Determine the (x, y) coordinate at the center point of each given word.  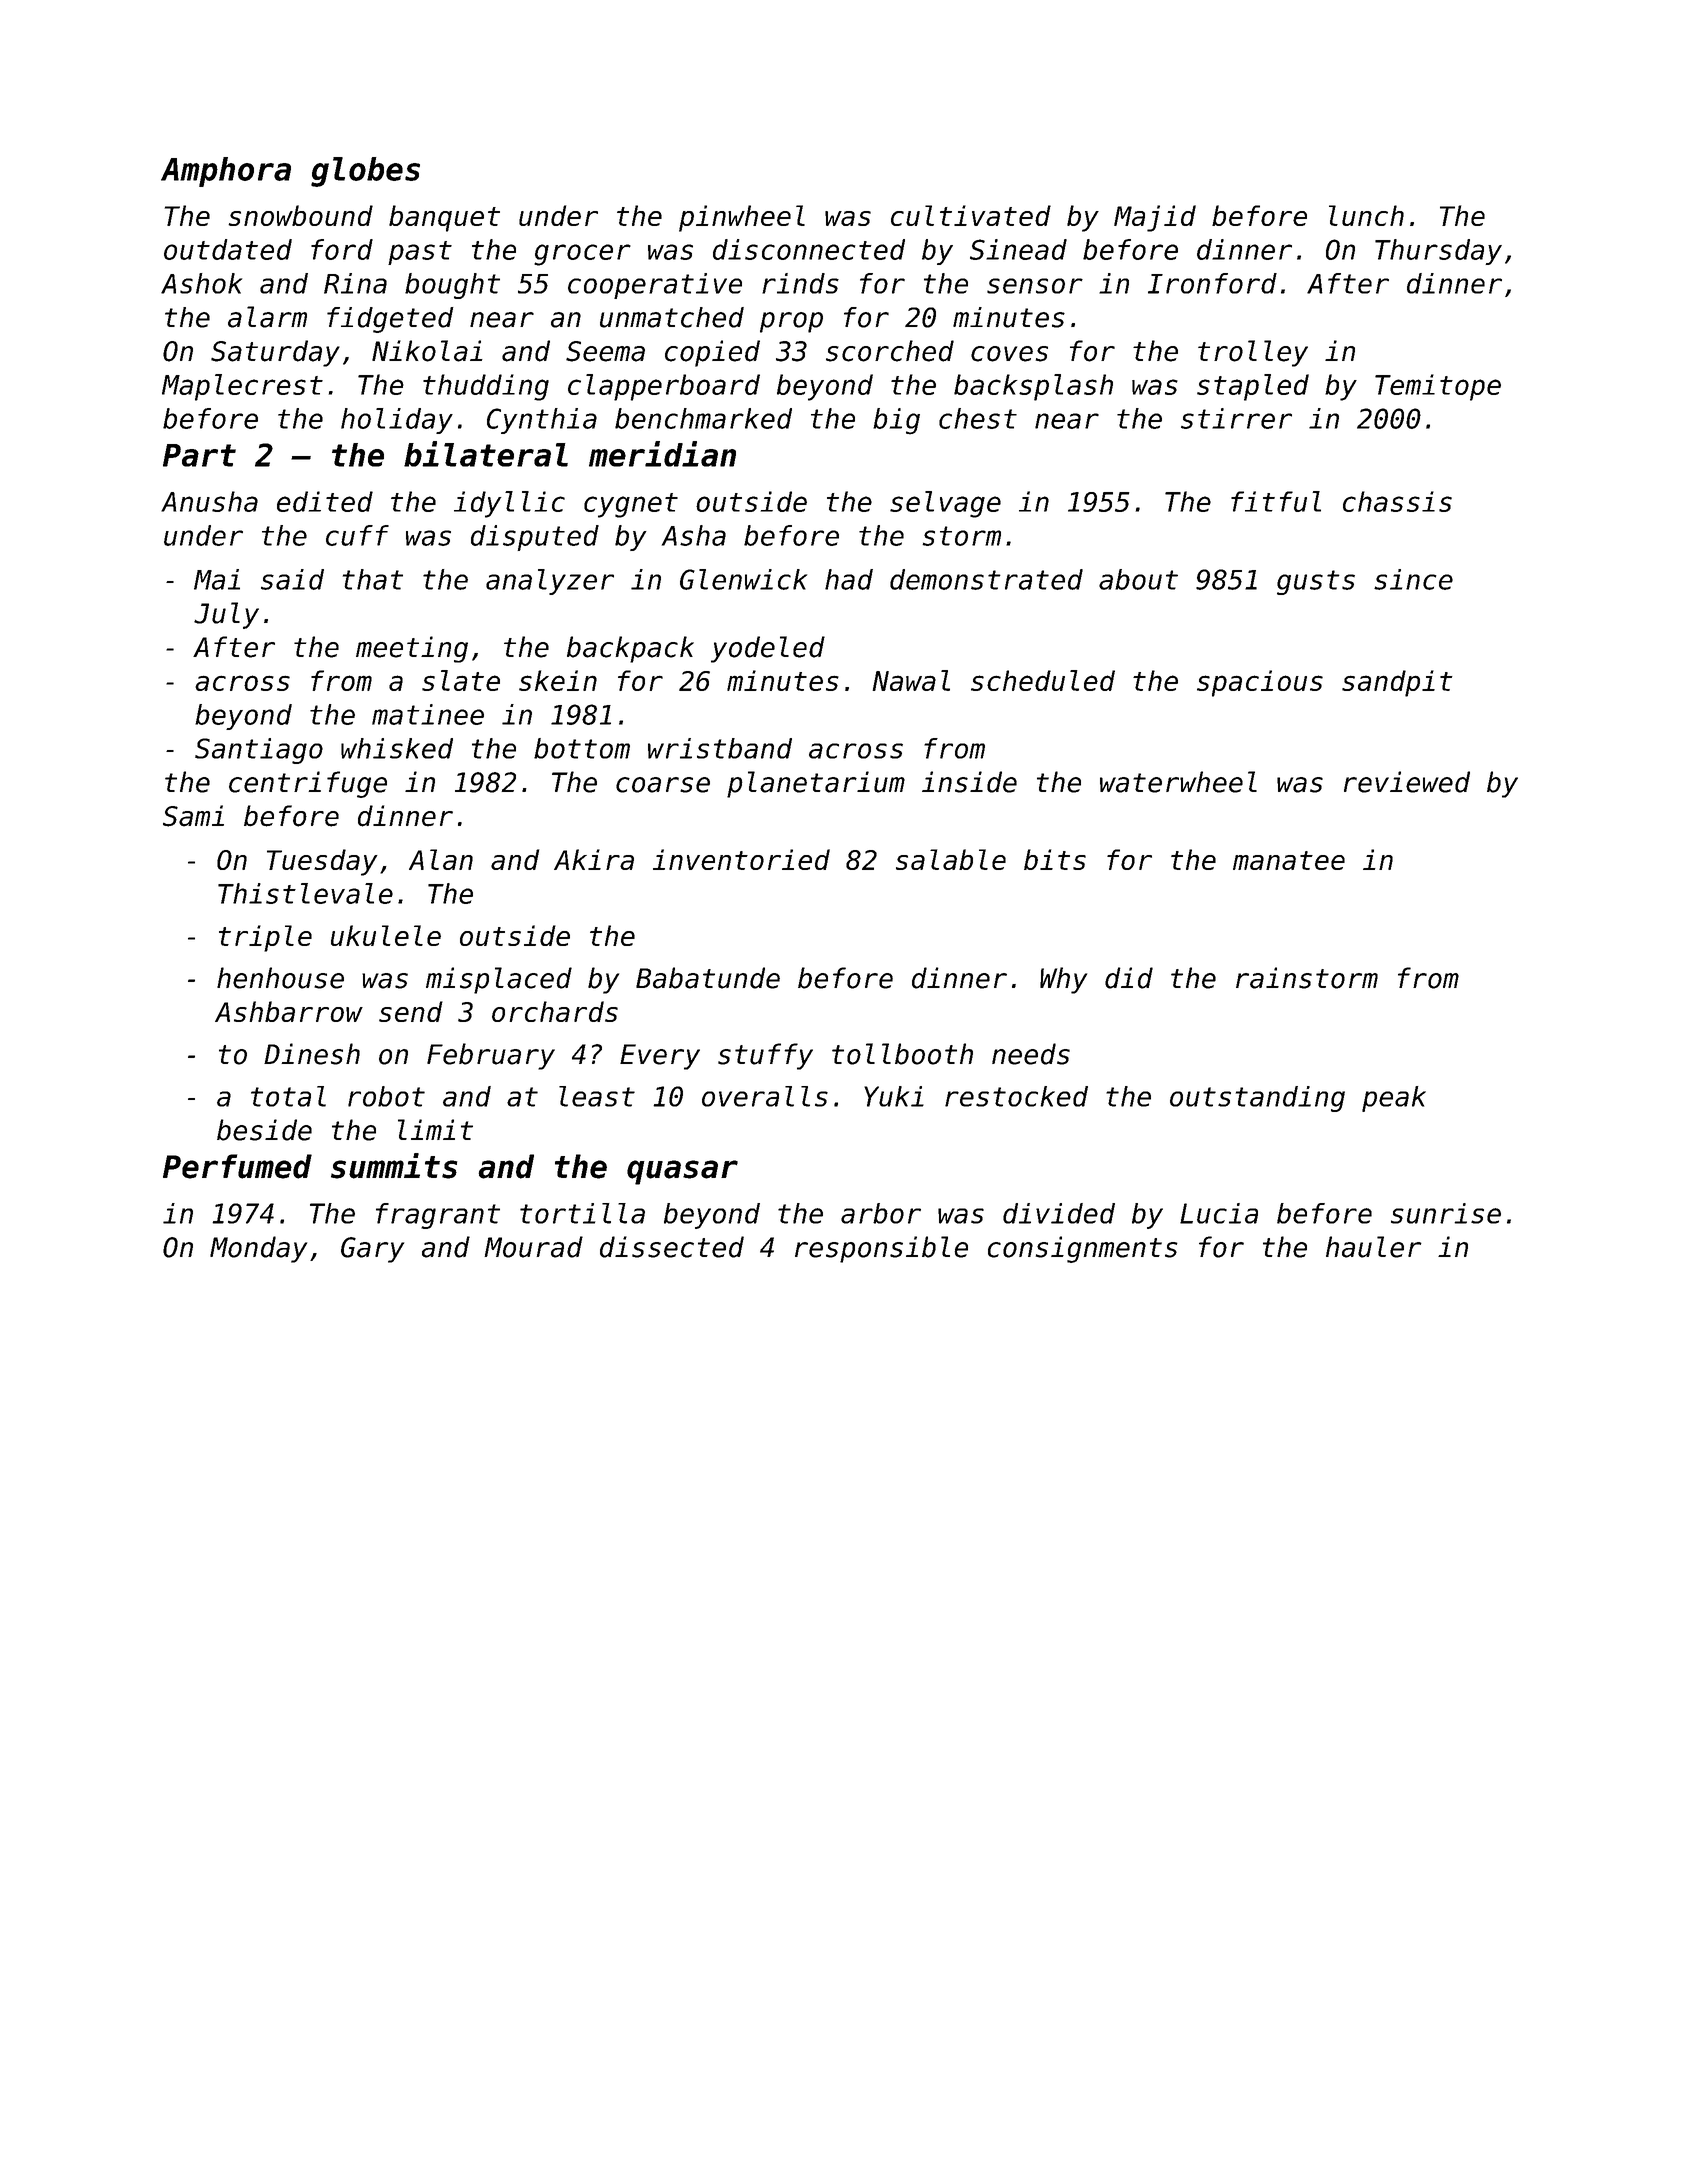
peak (1394, 1099)
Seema (605, 351)
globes (365, 172)
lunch (1366, 215)
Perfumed (237, 1166)
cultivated (971, 215)
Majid (1155, 218)
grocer (582, 255)
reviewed (1407, 782)
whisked (397, 748)
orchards (555, 1011)
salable (951, 859)
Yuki (894, 1096)
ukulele (386, 935)
